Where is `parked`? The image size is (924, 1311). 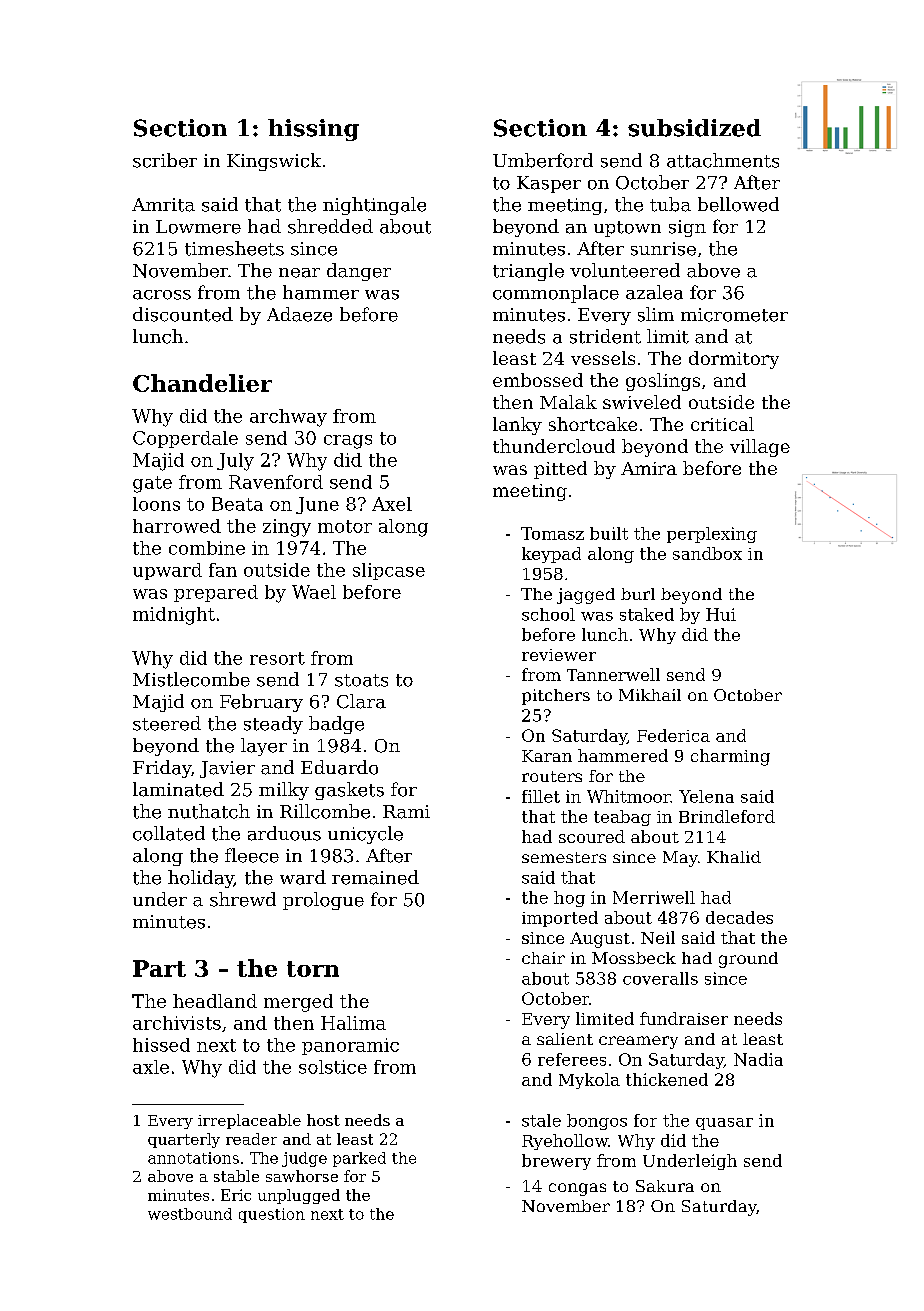 parked is located at coordinates (359, 1159).
